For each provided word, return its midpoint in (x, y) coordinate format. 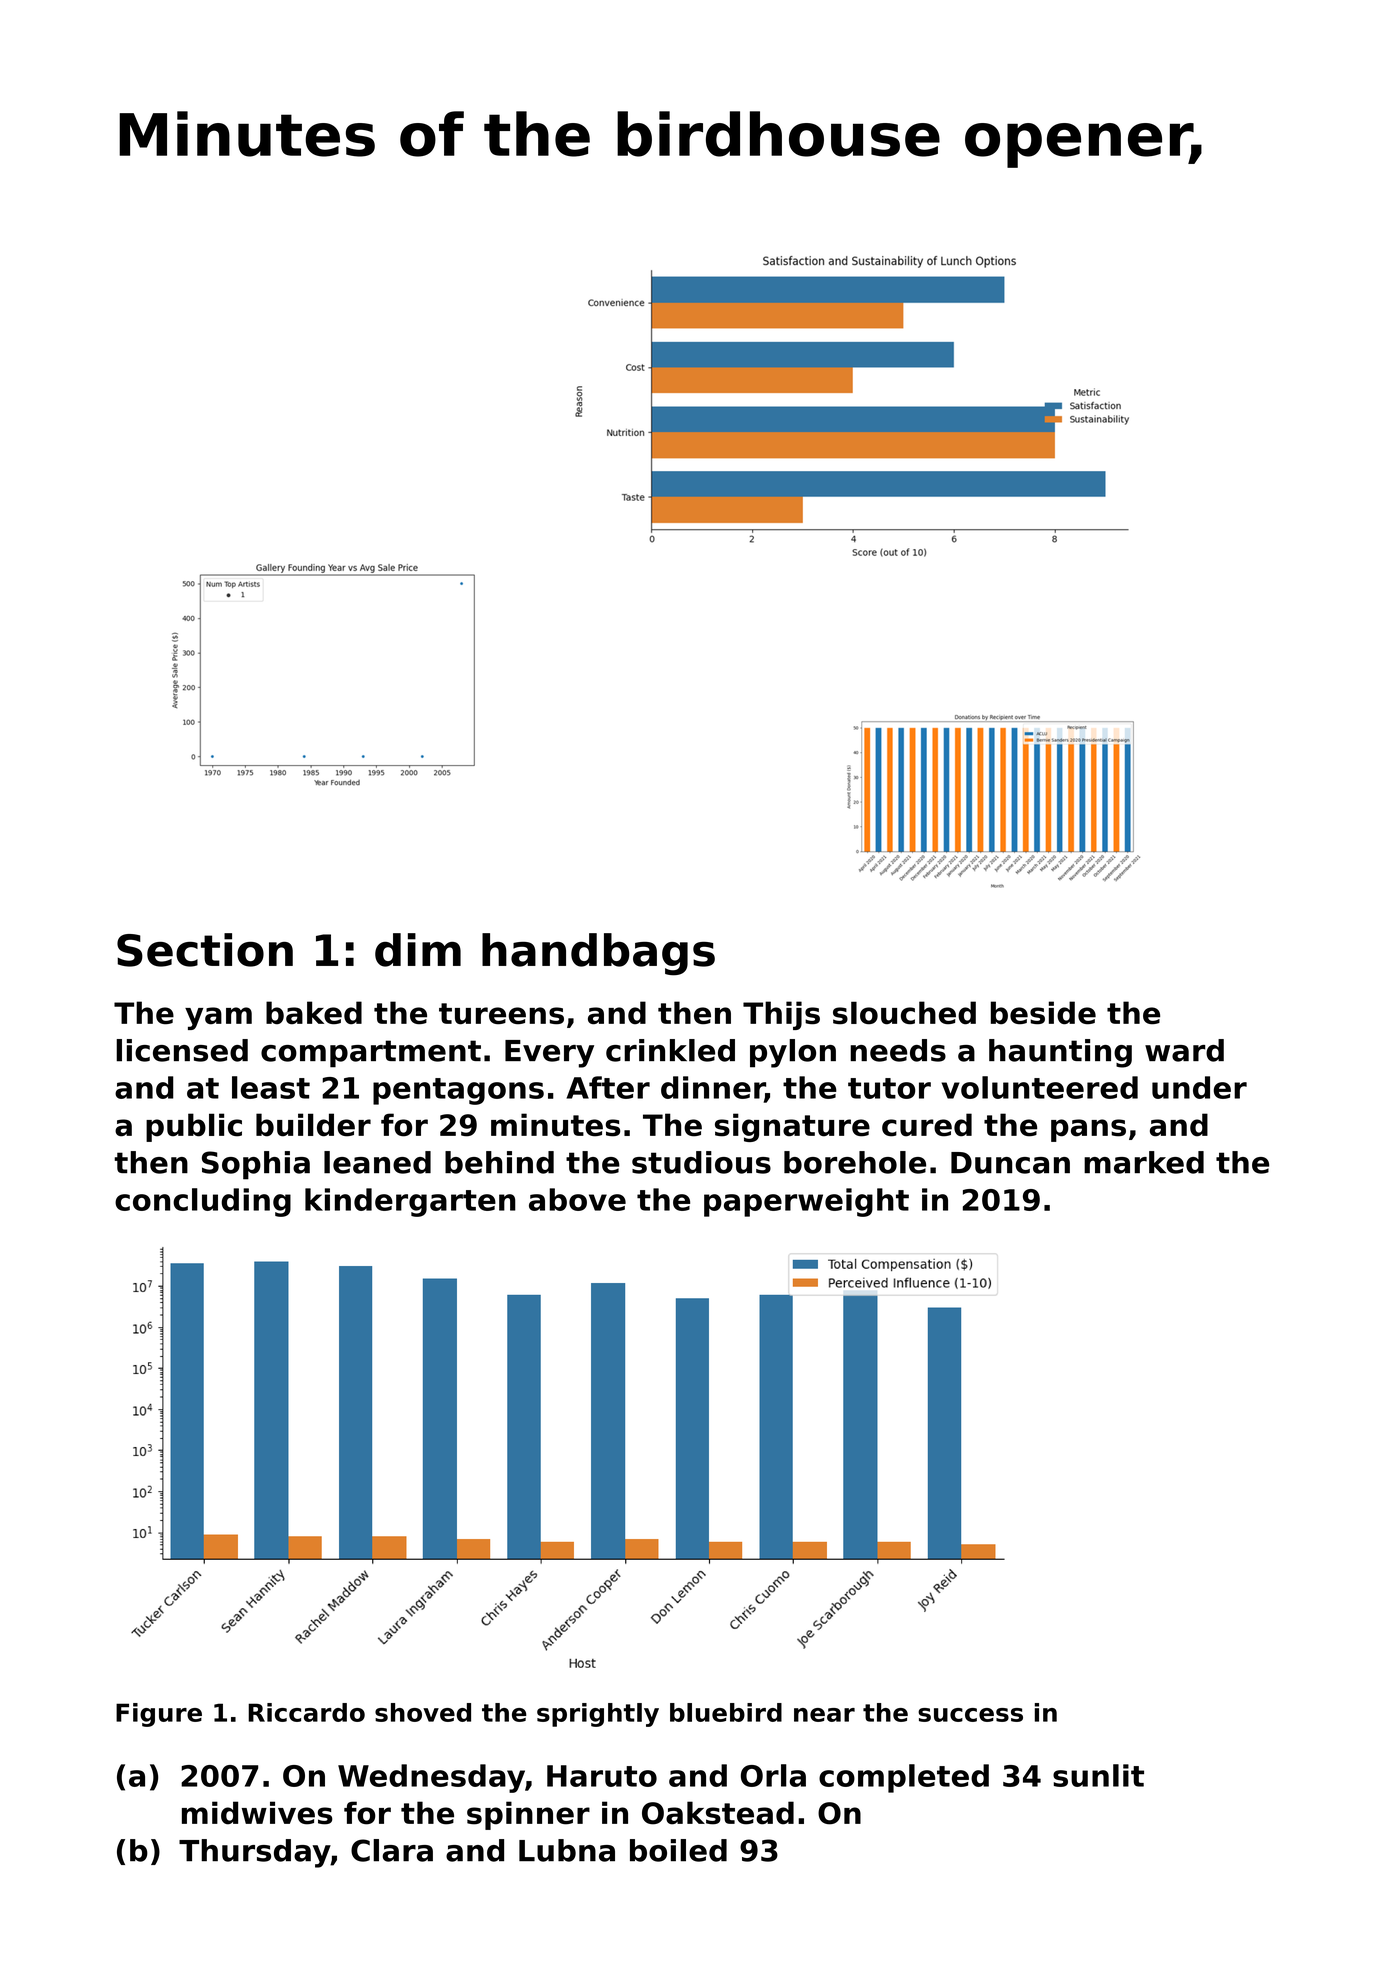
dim (418, 950)
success (970, 1715)
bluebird (726, 1712)
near (824, 1715)
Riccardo (306, 1712)
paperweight (806, 1202)
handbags (598, 954)
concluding (203, 1202)
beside (1043, 1013)
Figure (159, 1715)
